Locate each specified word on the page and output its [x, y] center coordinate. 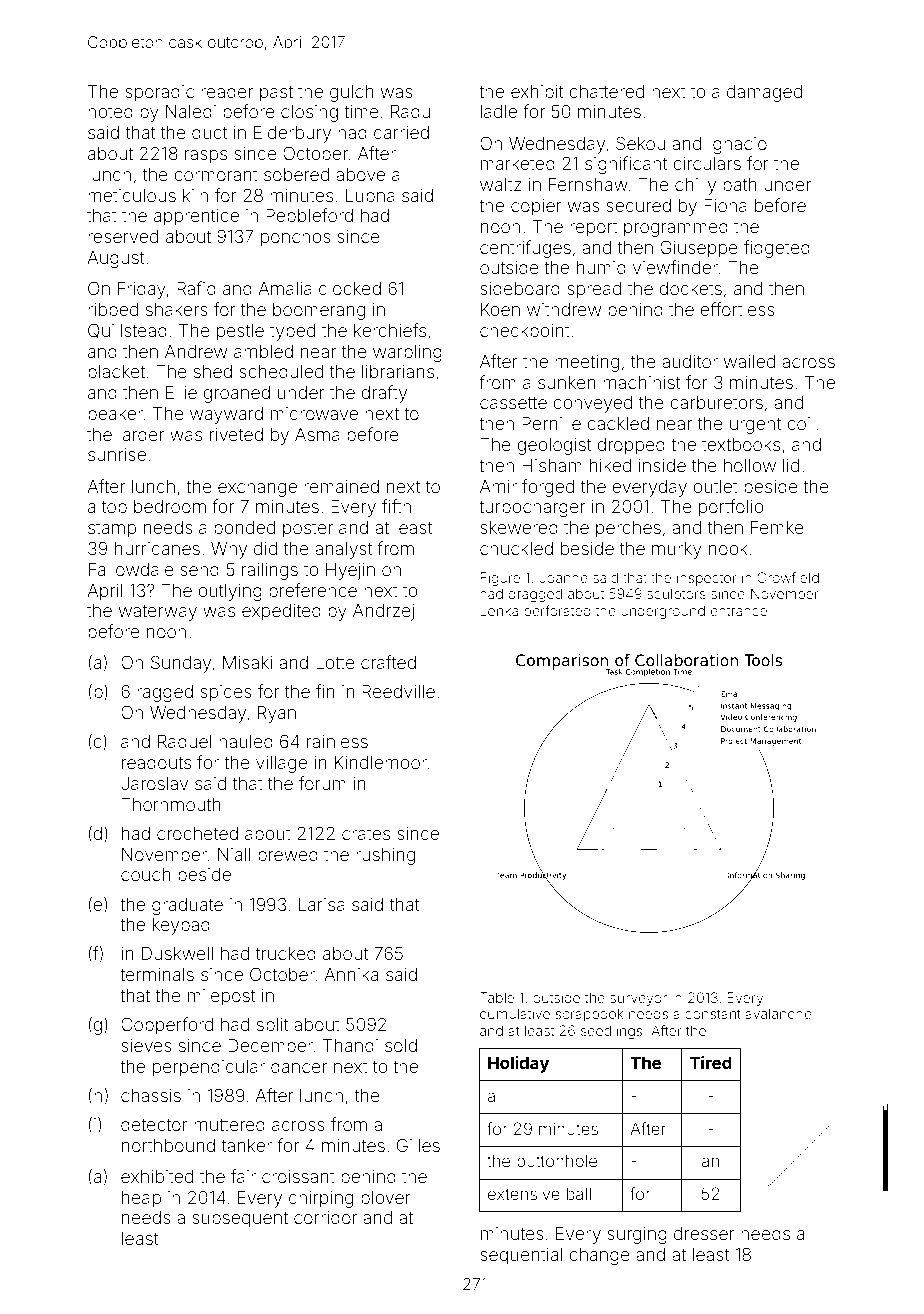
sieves [146, 1045]
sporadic [159, 93]
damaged [764, 93]
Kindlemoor [381, 762]
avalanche [778, 1013]
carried [401, 132]
